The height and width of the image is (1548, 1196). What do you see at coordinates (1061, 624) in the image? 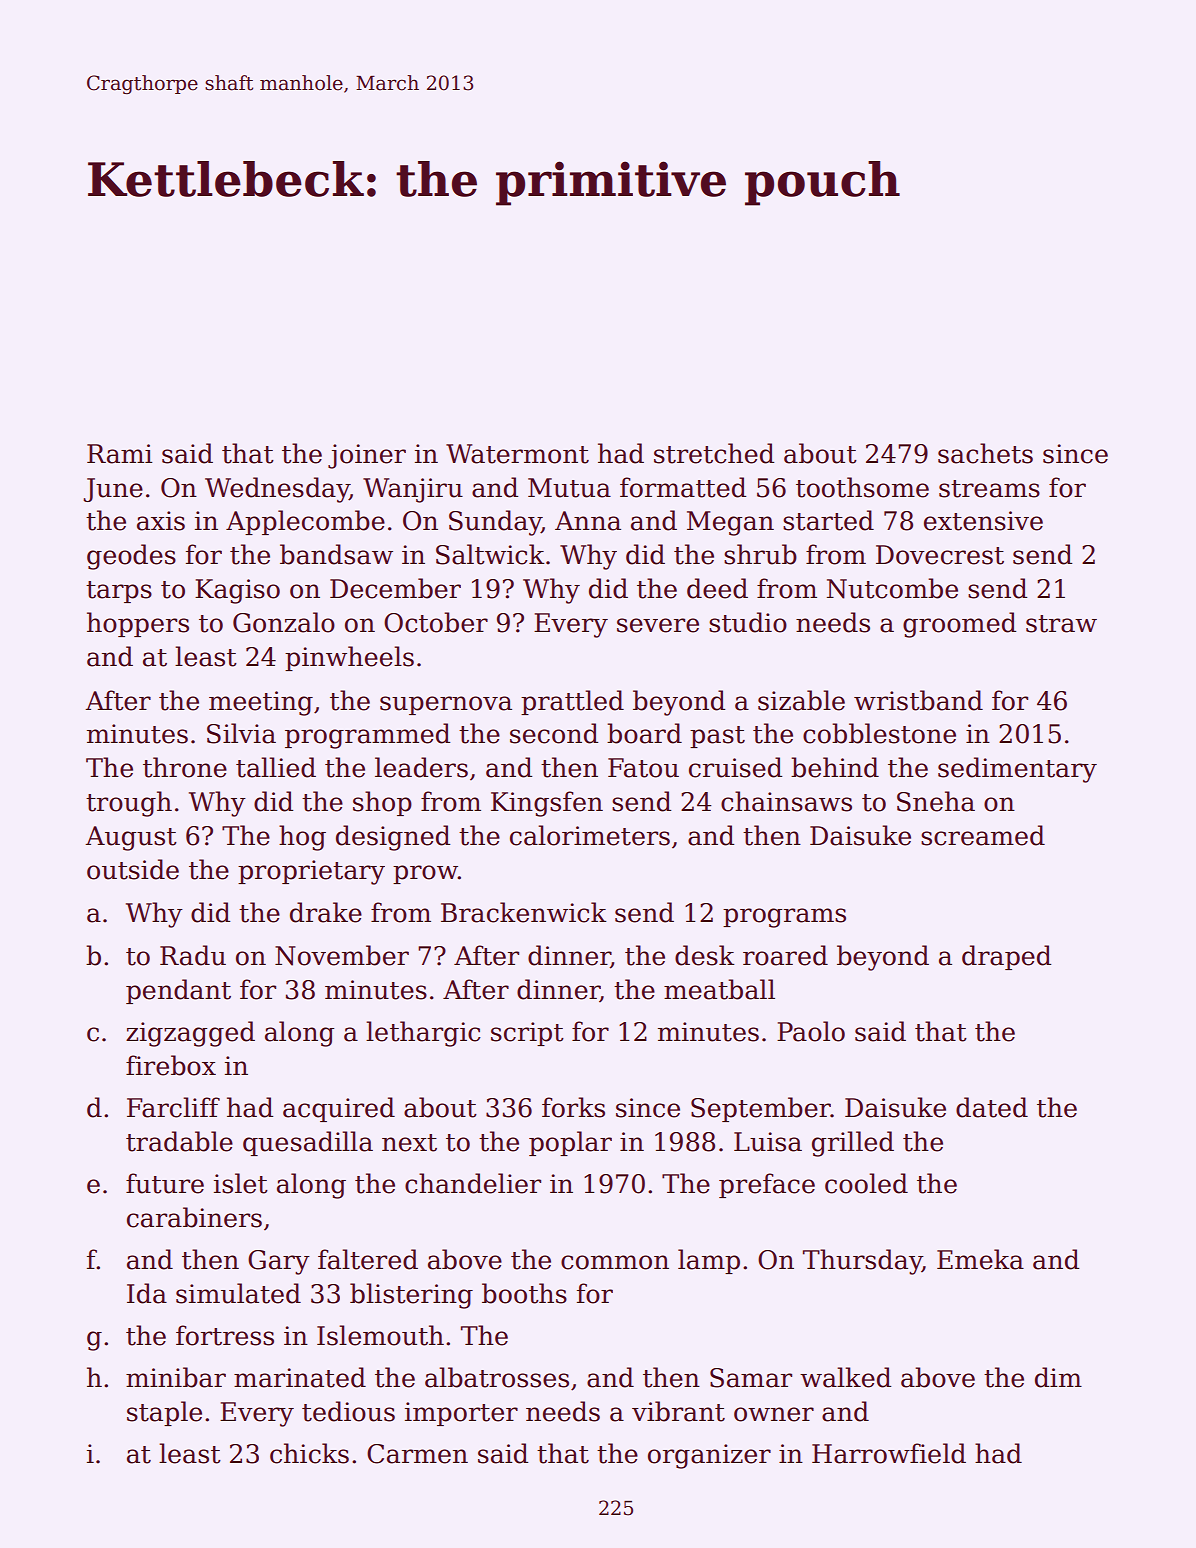
I see `straw` at bounding box center [1061, 624].
